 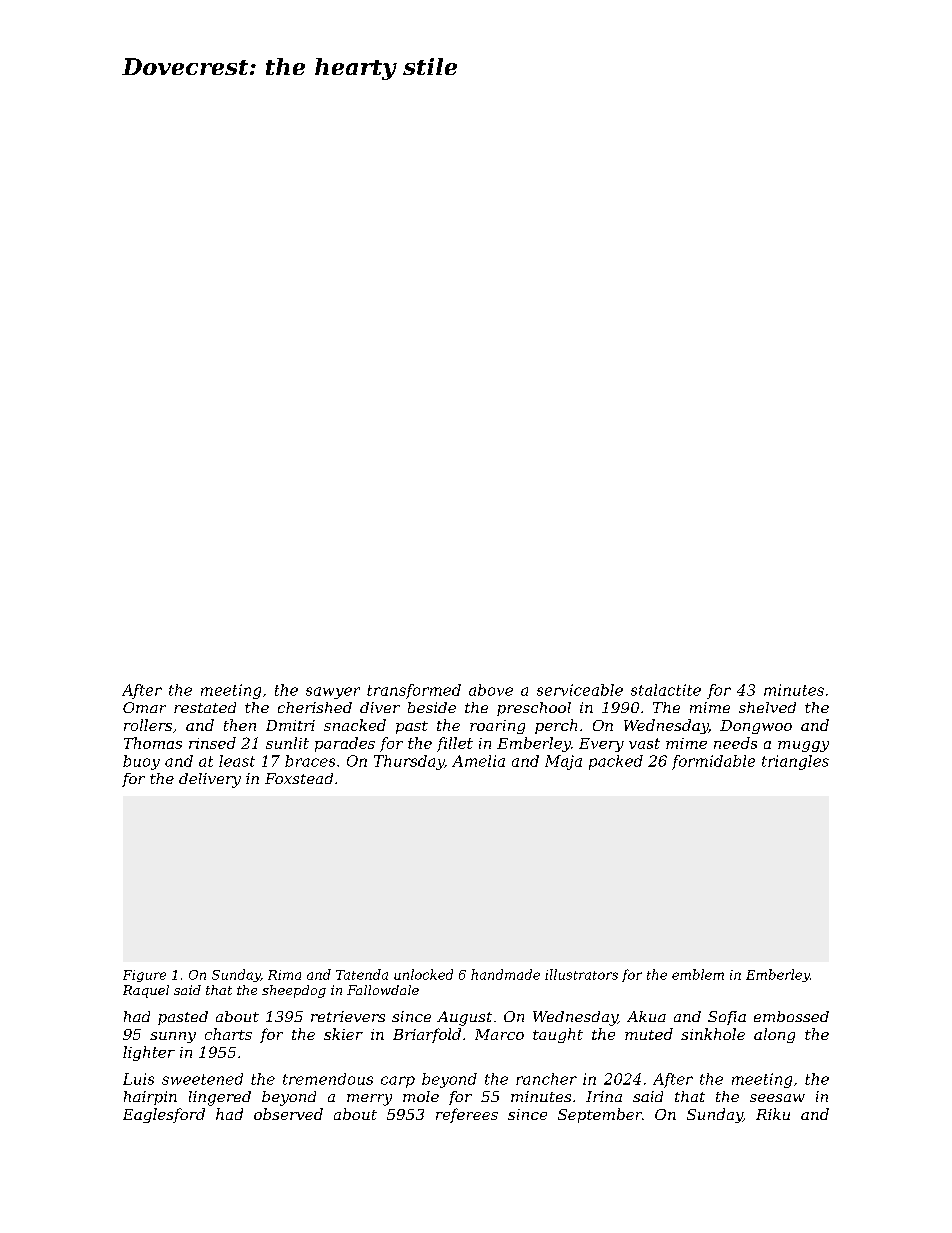 What do you see at coordinates (144, 976) in the page?
I see `Figure` at bounding box center [144, 976].
